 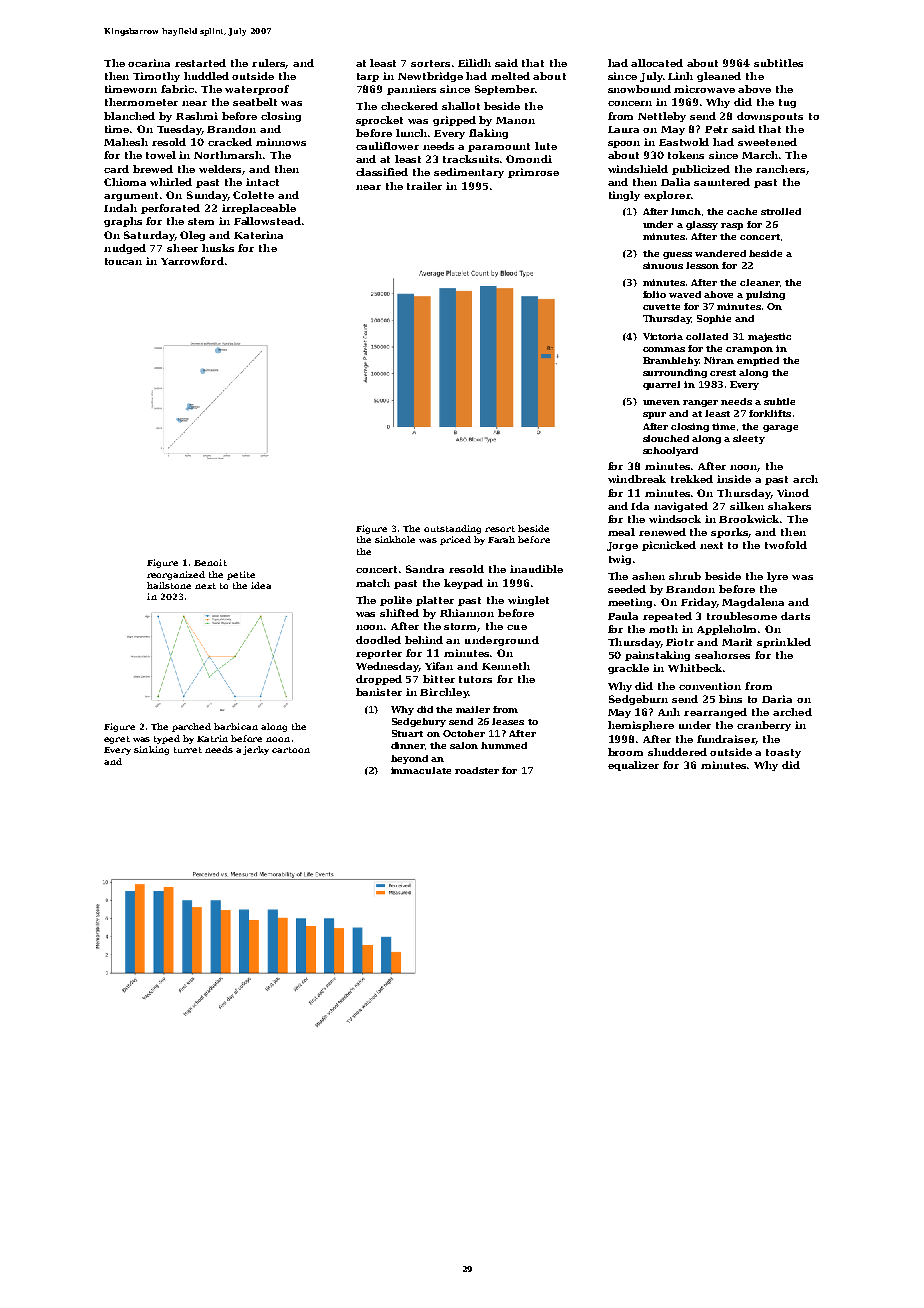 What do you see at coordinates (467, 613) in the screenshot?
I see `Rhiannon` at bounding box center [467, 613].
